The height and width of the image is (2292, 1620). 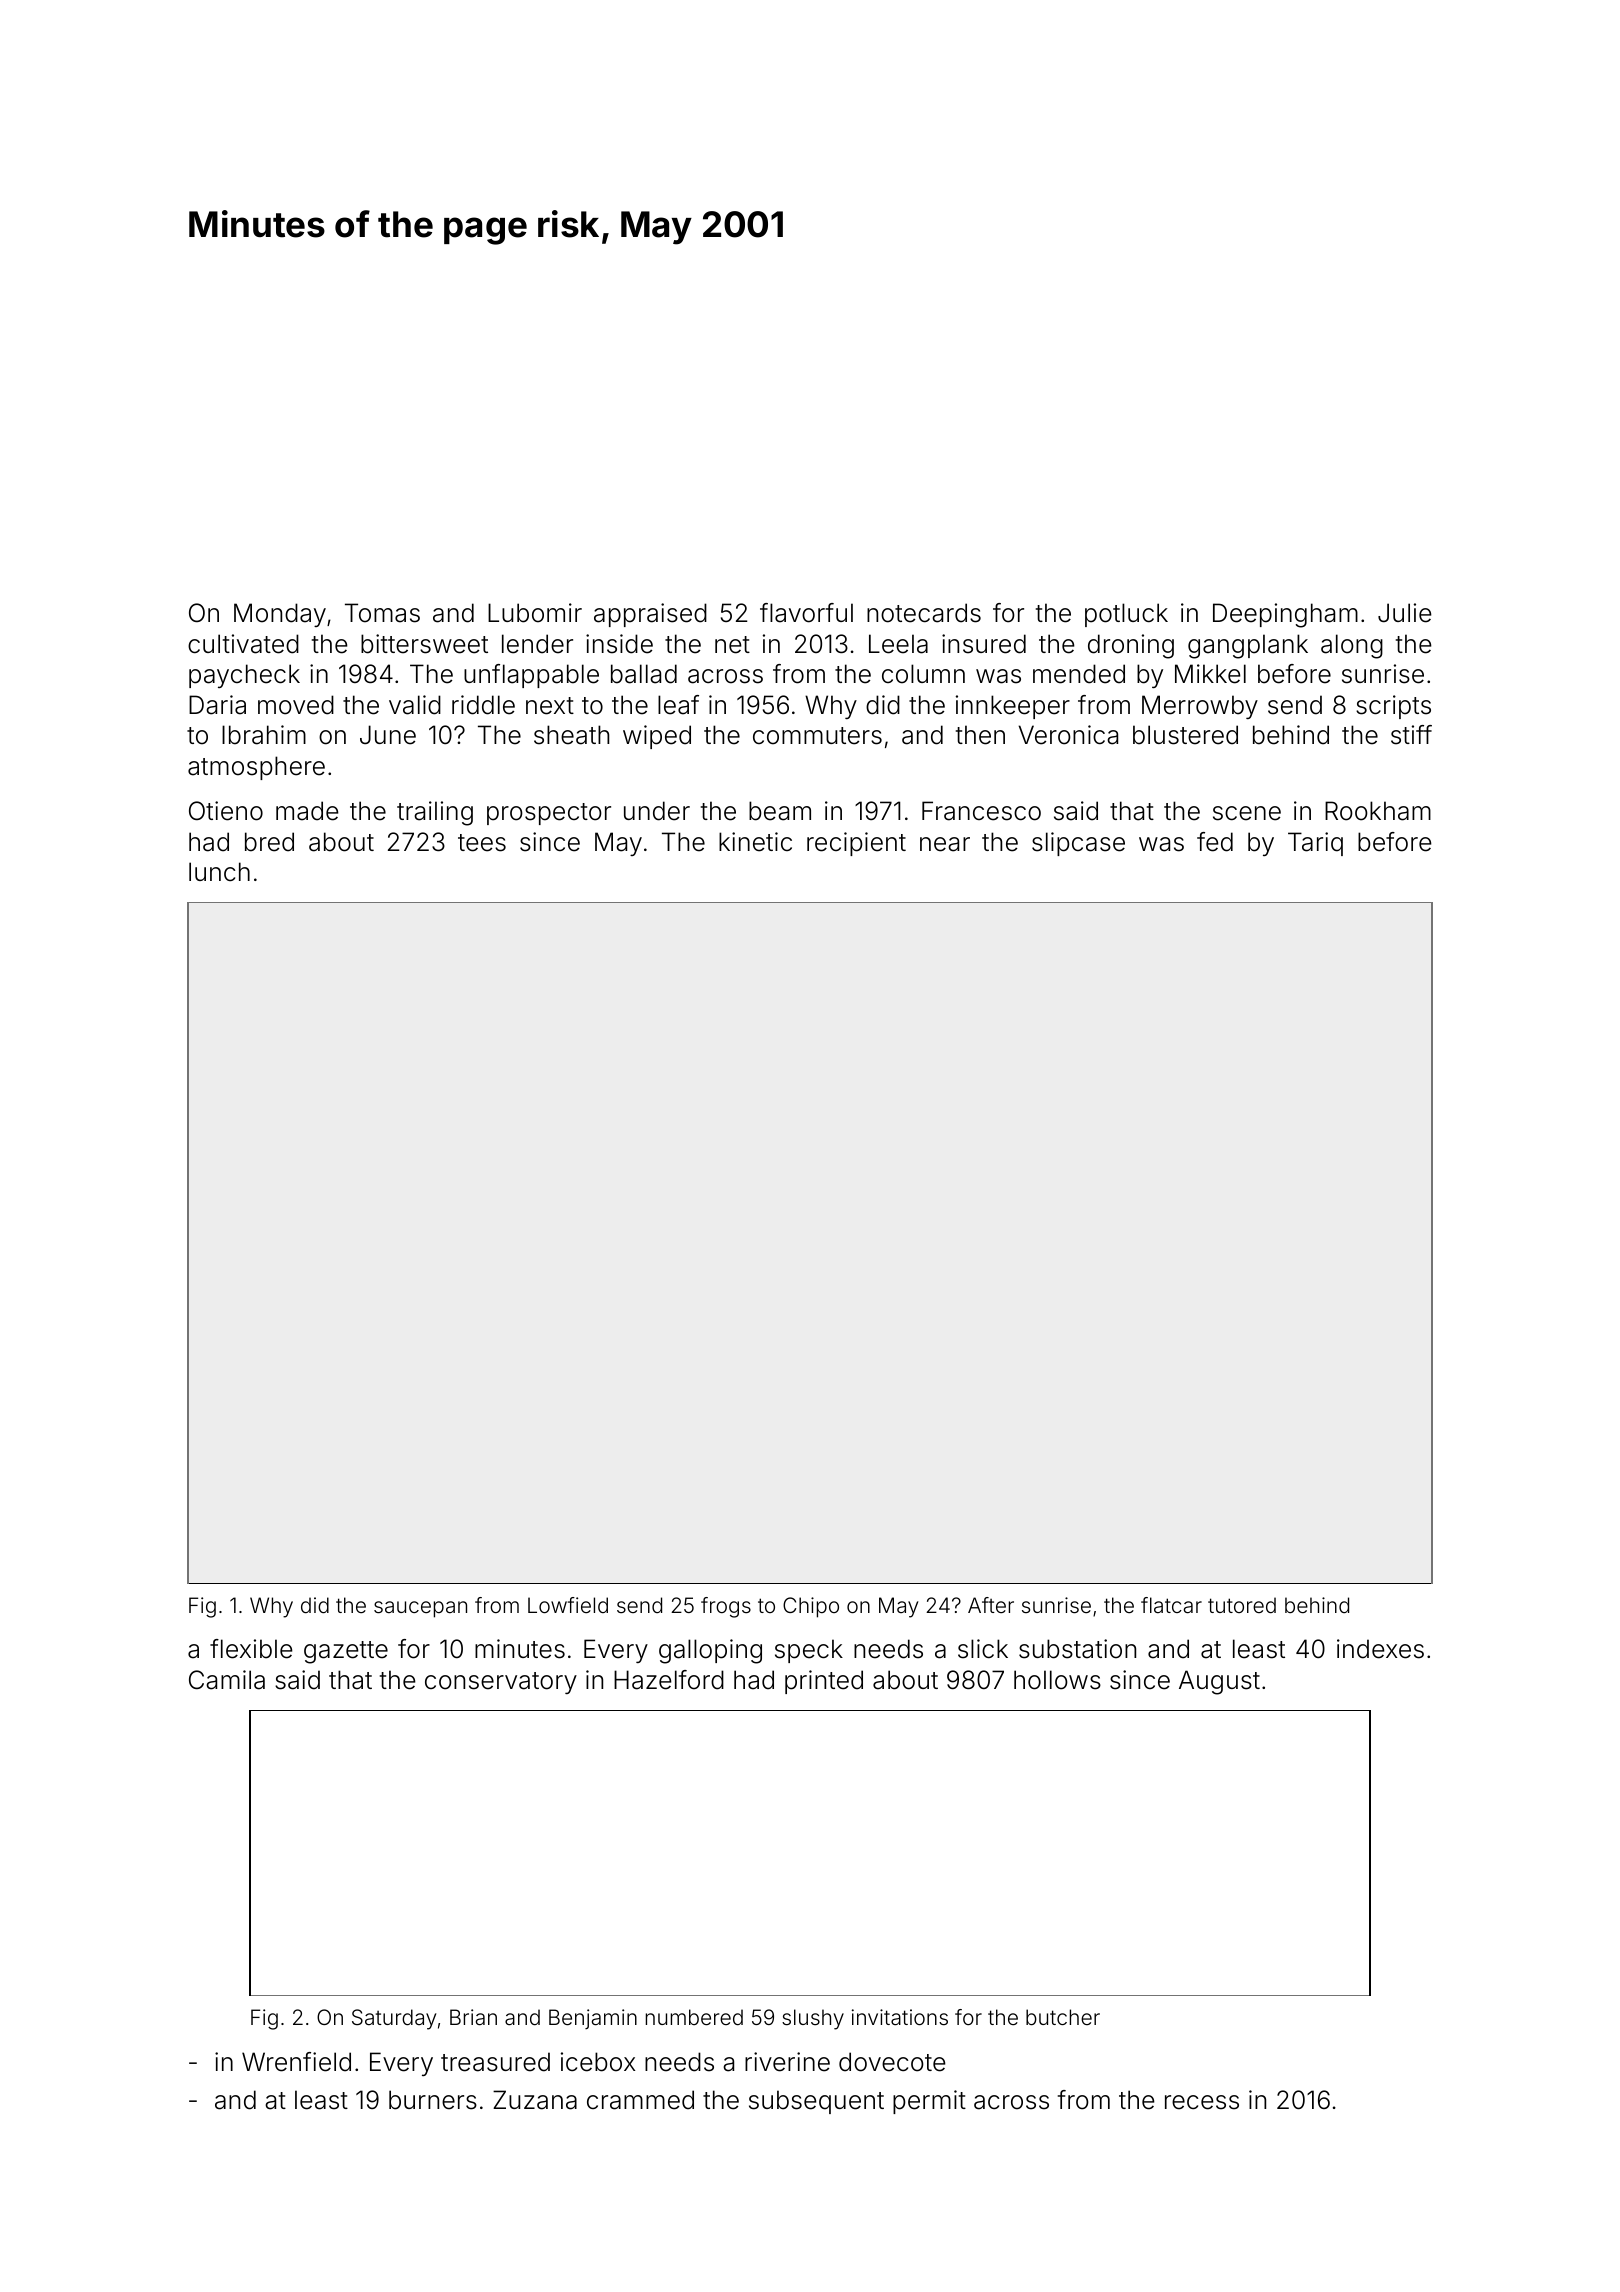 What do you see at coordinates (924, 613) in the image?
I see `notecards` at bounding box center [924, 613].
